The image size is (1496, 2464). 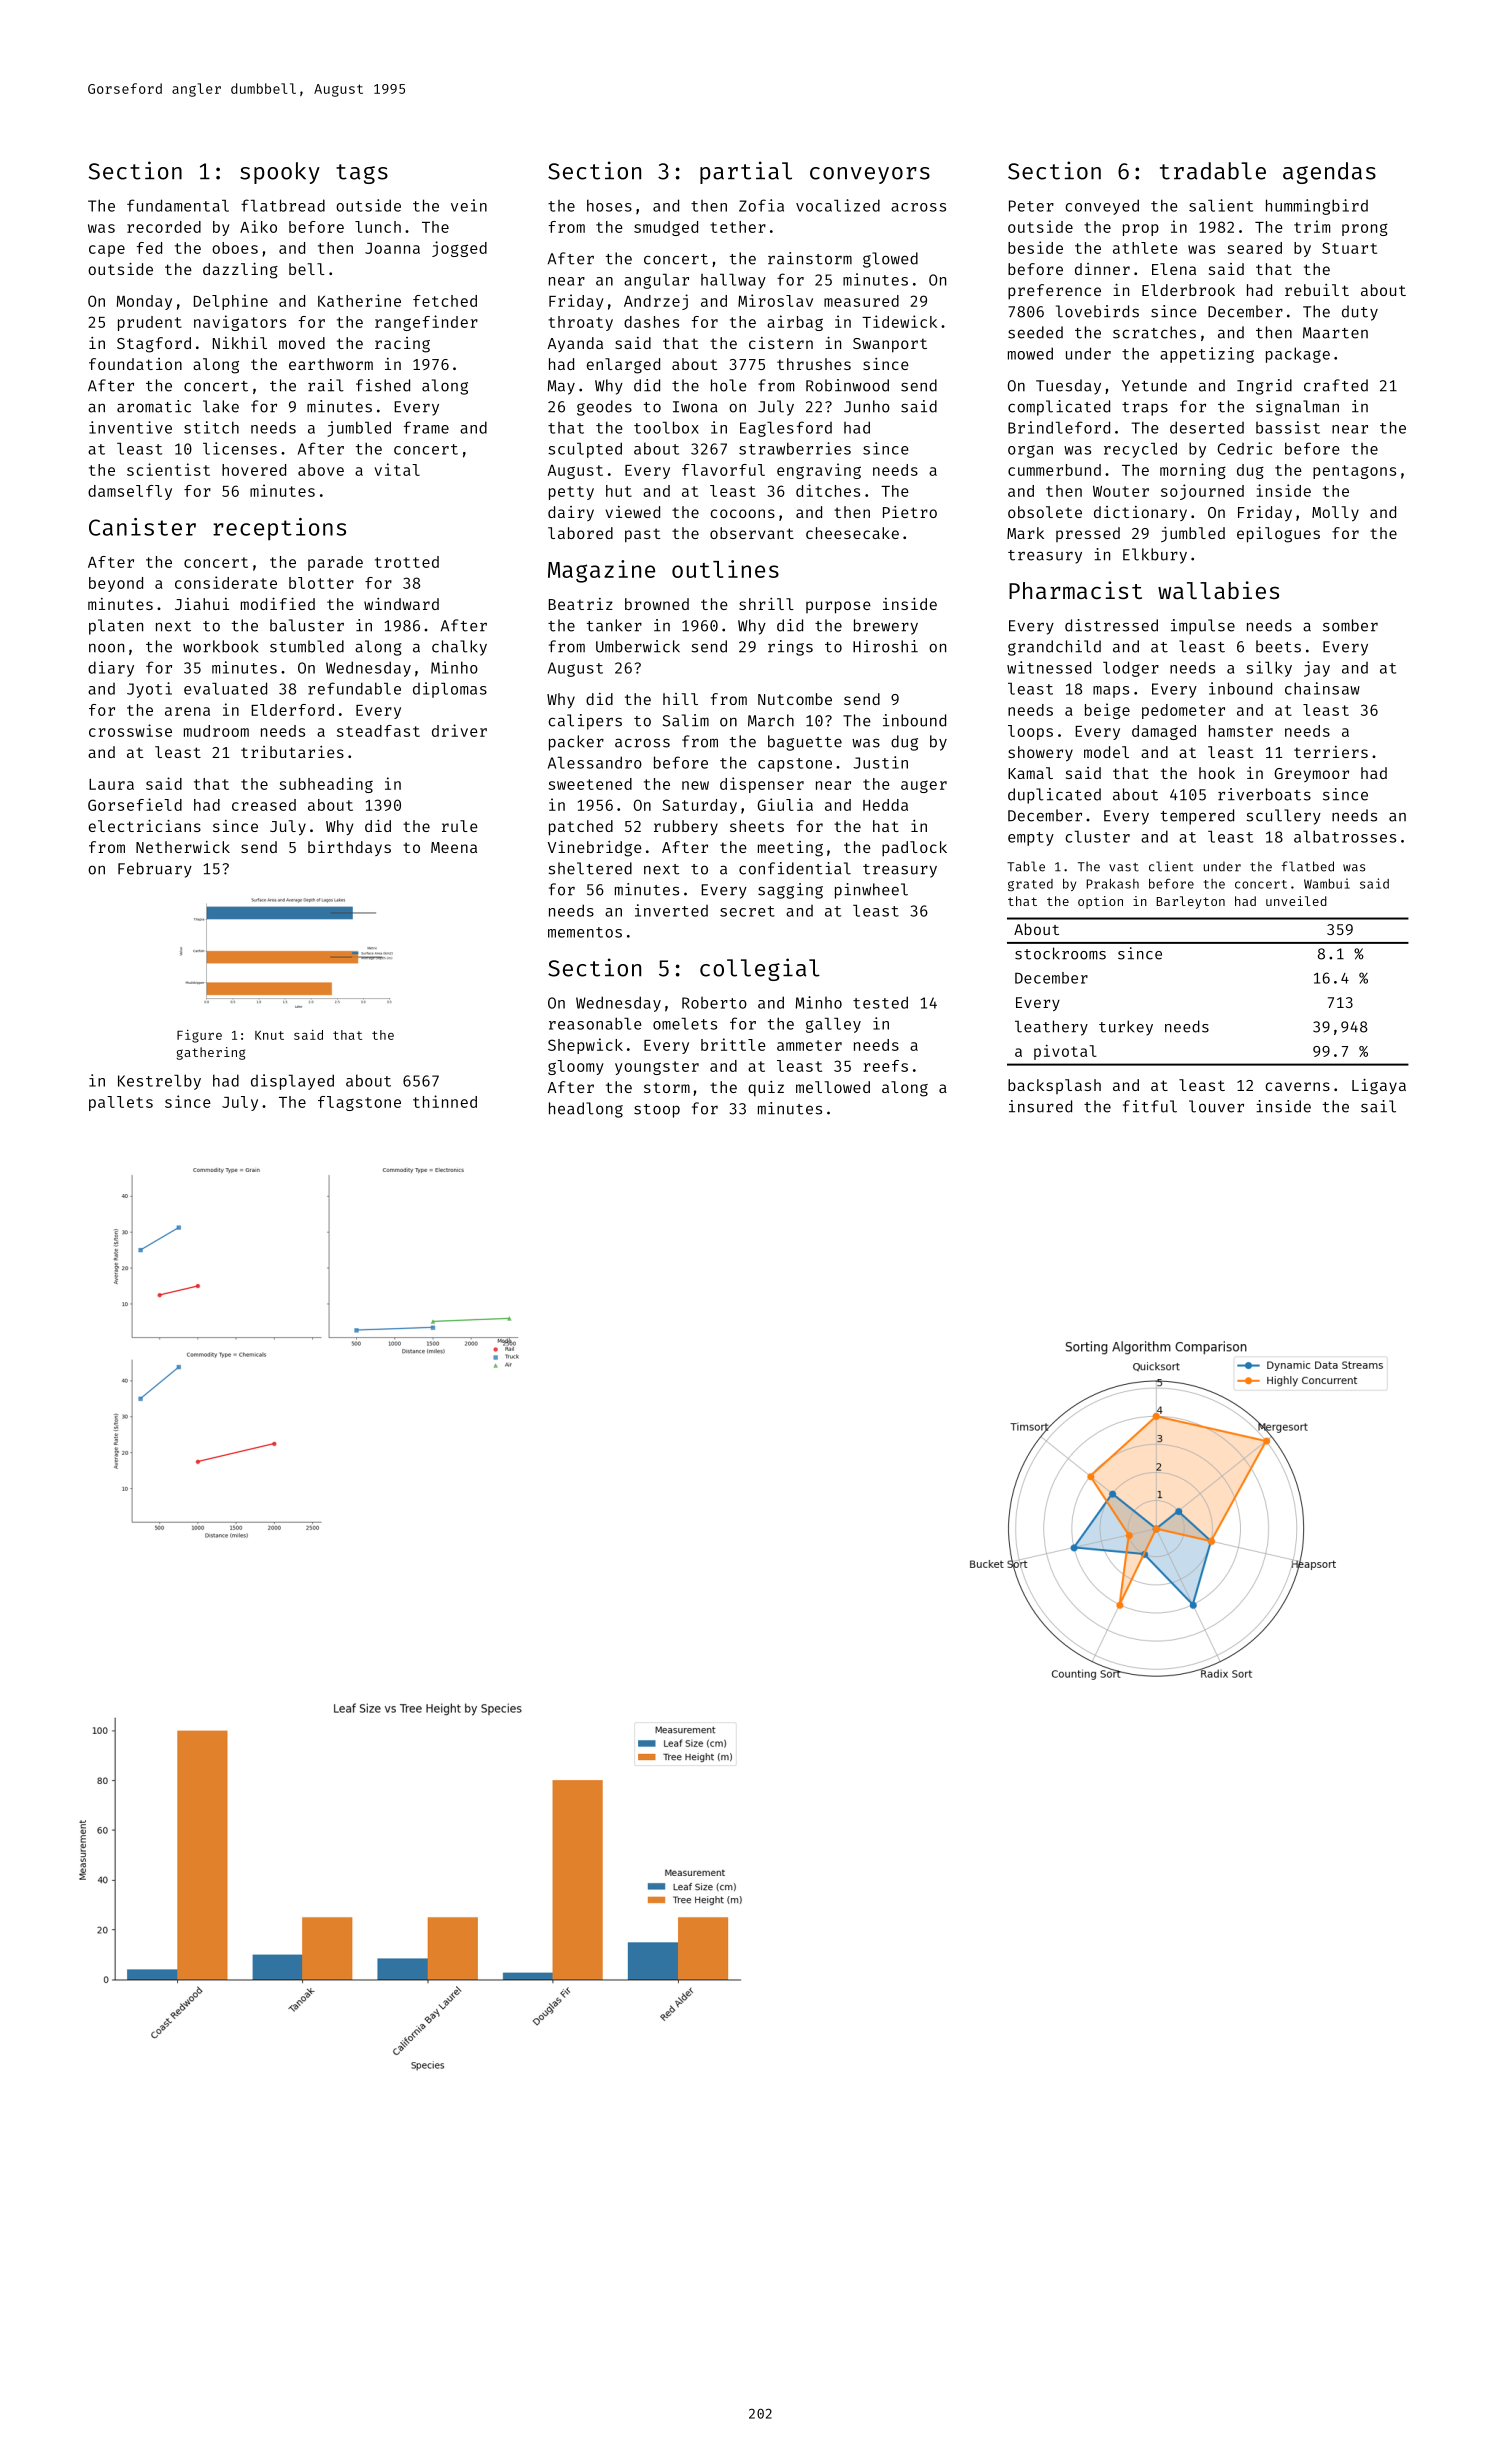 I want to click on loops, so click(x=1030, y=732).
